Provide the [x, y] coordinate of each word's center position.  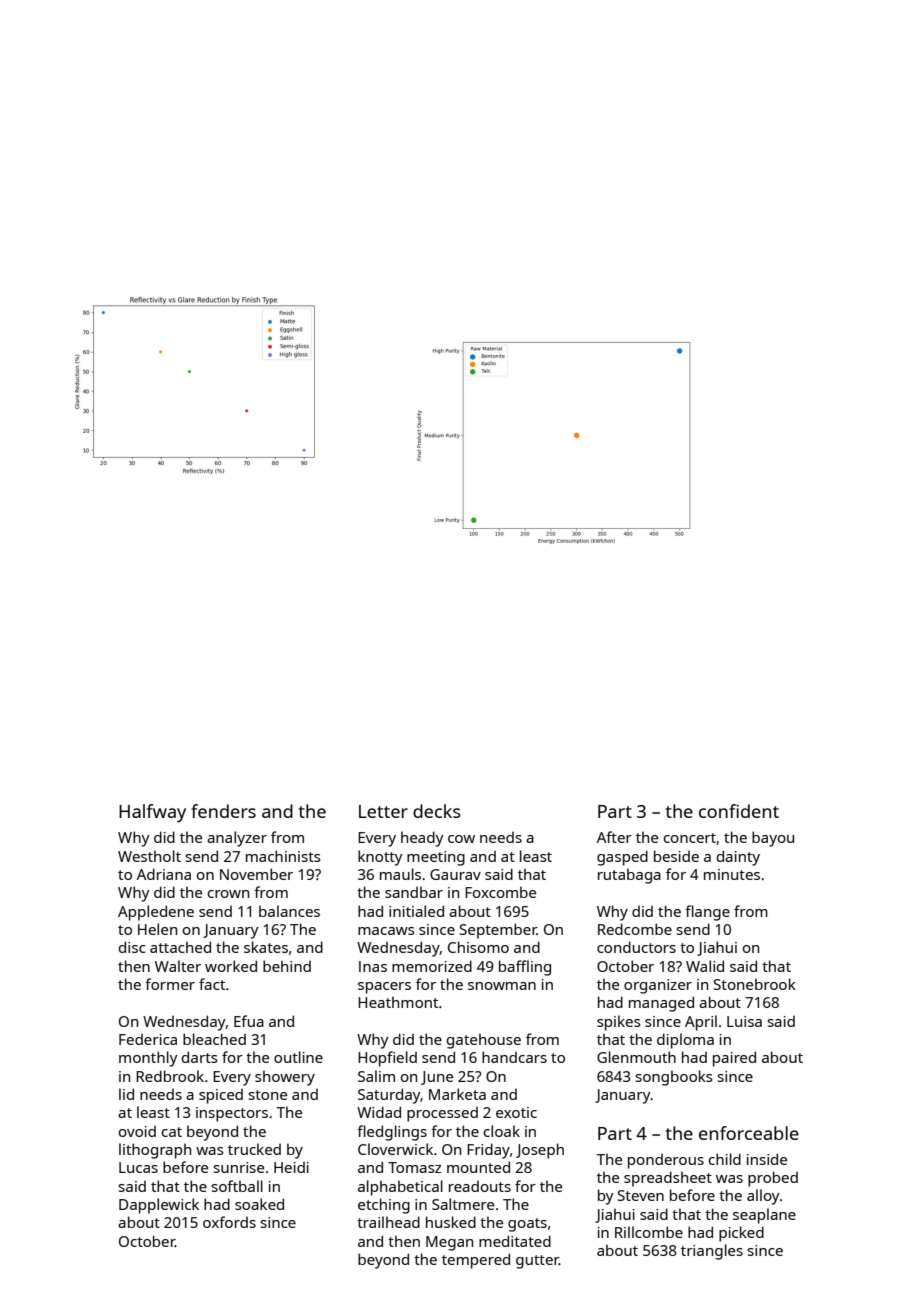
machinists [283, 856]
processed [442, 1114]
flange [707, 913]
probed [773, 1179]
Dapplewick [159, 1206]
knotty [380, 858]
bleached [214, 1039]
